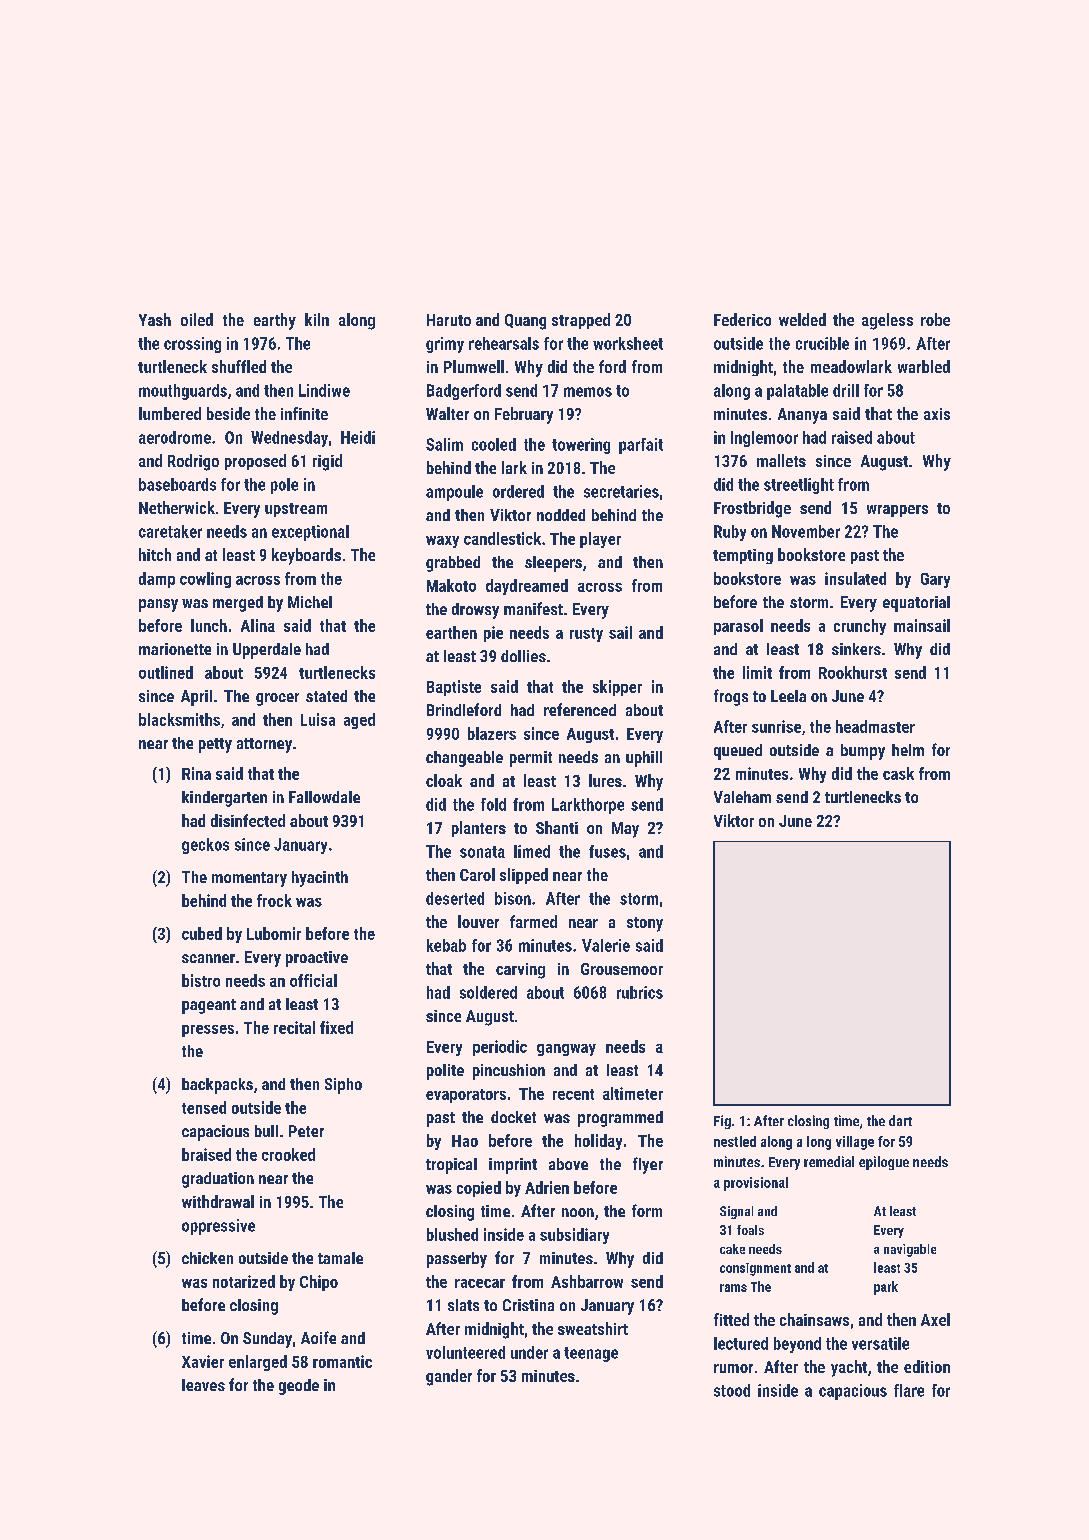 Image resolution: width=1089 pixels, height=1540 pixels. Describe the element at coordinates (203, 1385) in the screenshot. I see `leaves` at that location.
